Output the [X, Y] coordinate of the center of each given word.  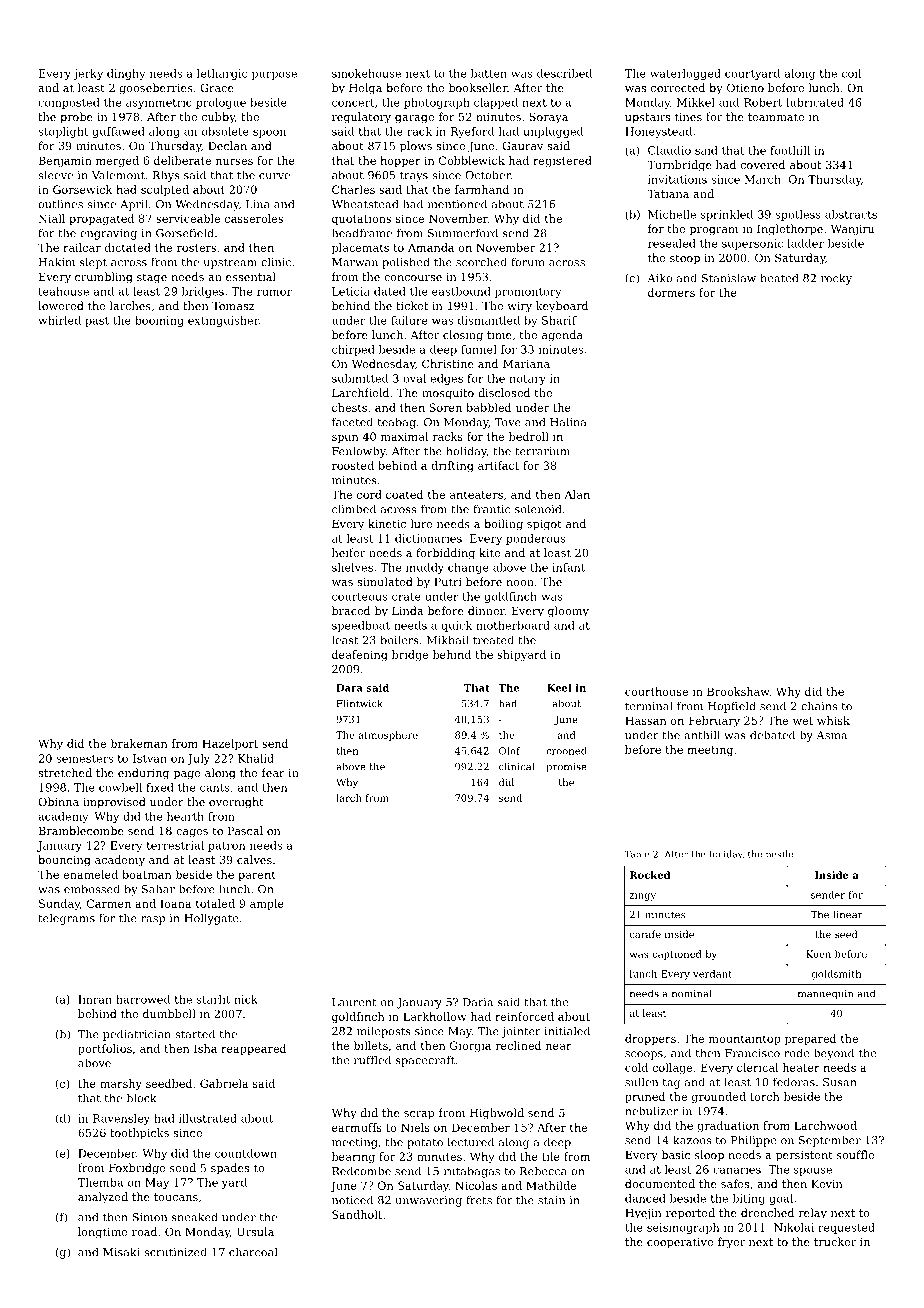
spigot [544, 525]
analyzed [103, 1198]
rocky [836, 279]
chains [819, 706]
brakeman [139, 743]
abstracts [851, 214]
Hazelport [230, 744]
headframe [362, 233]
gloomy [568, 612]
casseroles [254, 218]
